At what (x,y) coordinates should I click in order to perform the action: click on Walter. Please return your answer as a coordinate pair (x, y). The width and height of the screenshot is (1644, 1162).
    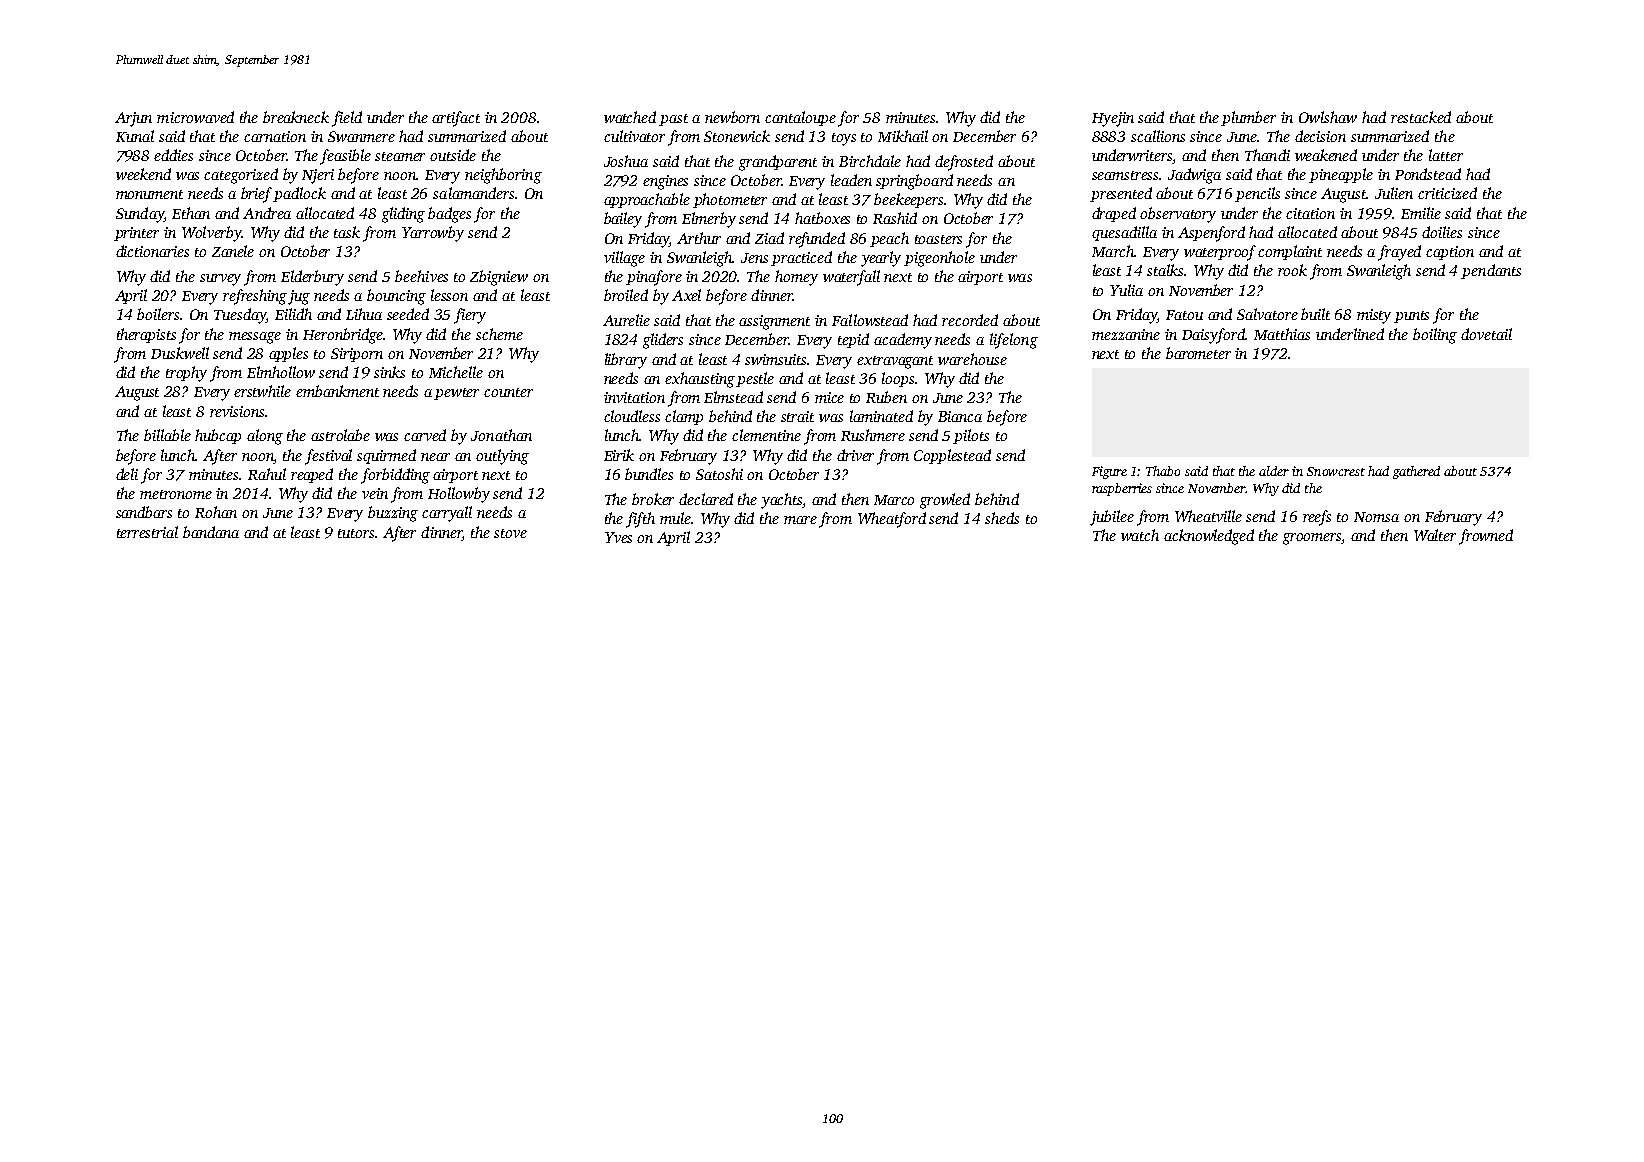
    Looking at the image, I should click on (1435, 535).
